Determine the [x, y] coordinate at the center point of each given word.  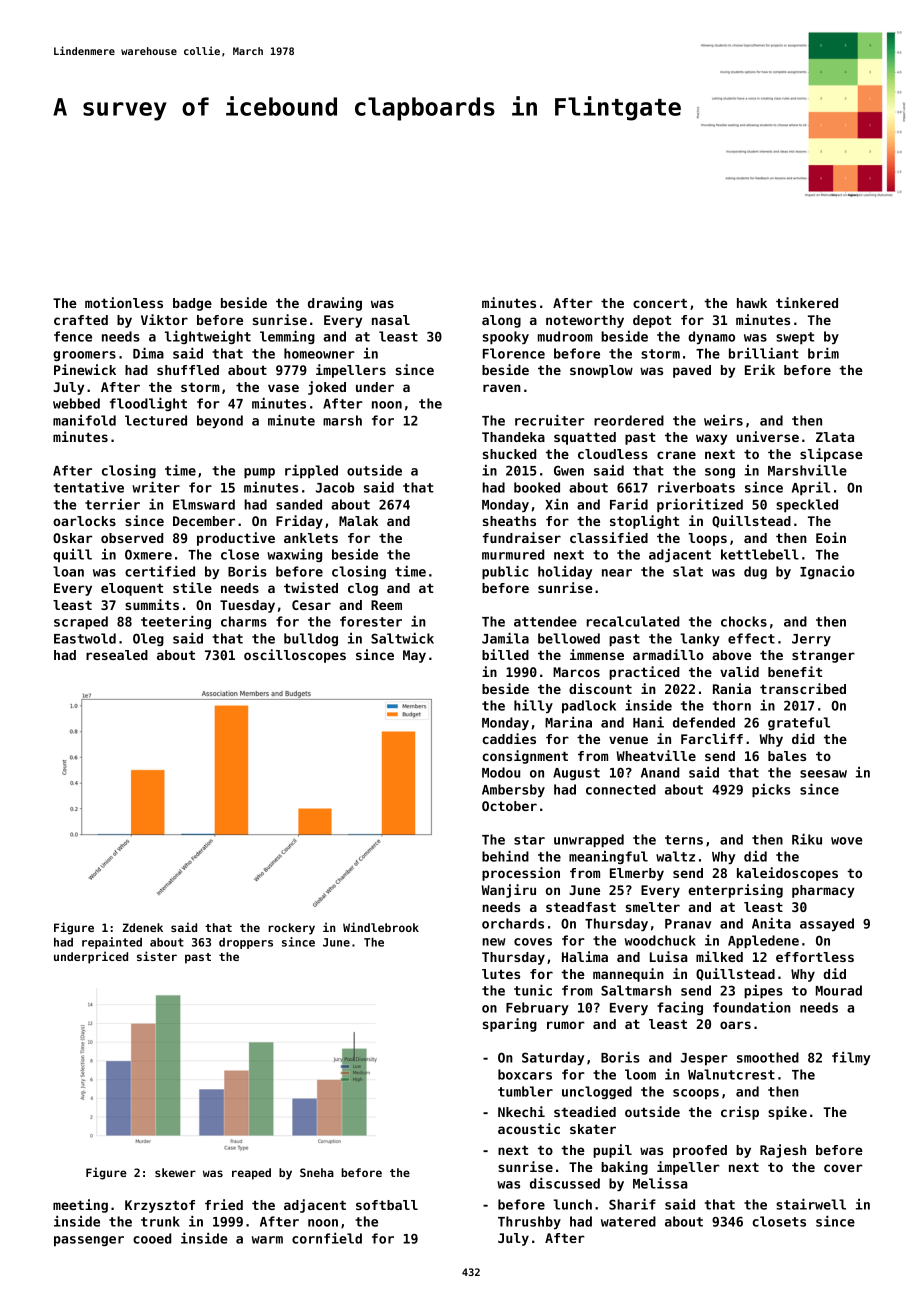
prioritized [700, 505]
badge [192, 304]
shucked [509, 454]
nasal [391, 320]
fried [224, 1204]
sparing [510, 1025]
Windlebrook [381, 927]
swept [795, 338]
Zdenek [143, 927]
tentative [89, 487]
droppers [246, 943]
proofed [700, 1151]
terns [684, 840]
